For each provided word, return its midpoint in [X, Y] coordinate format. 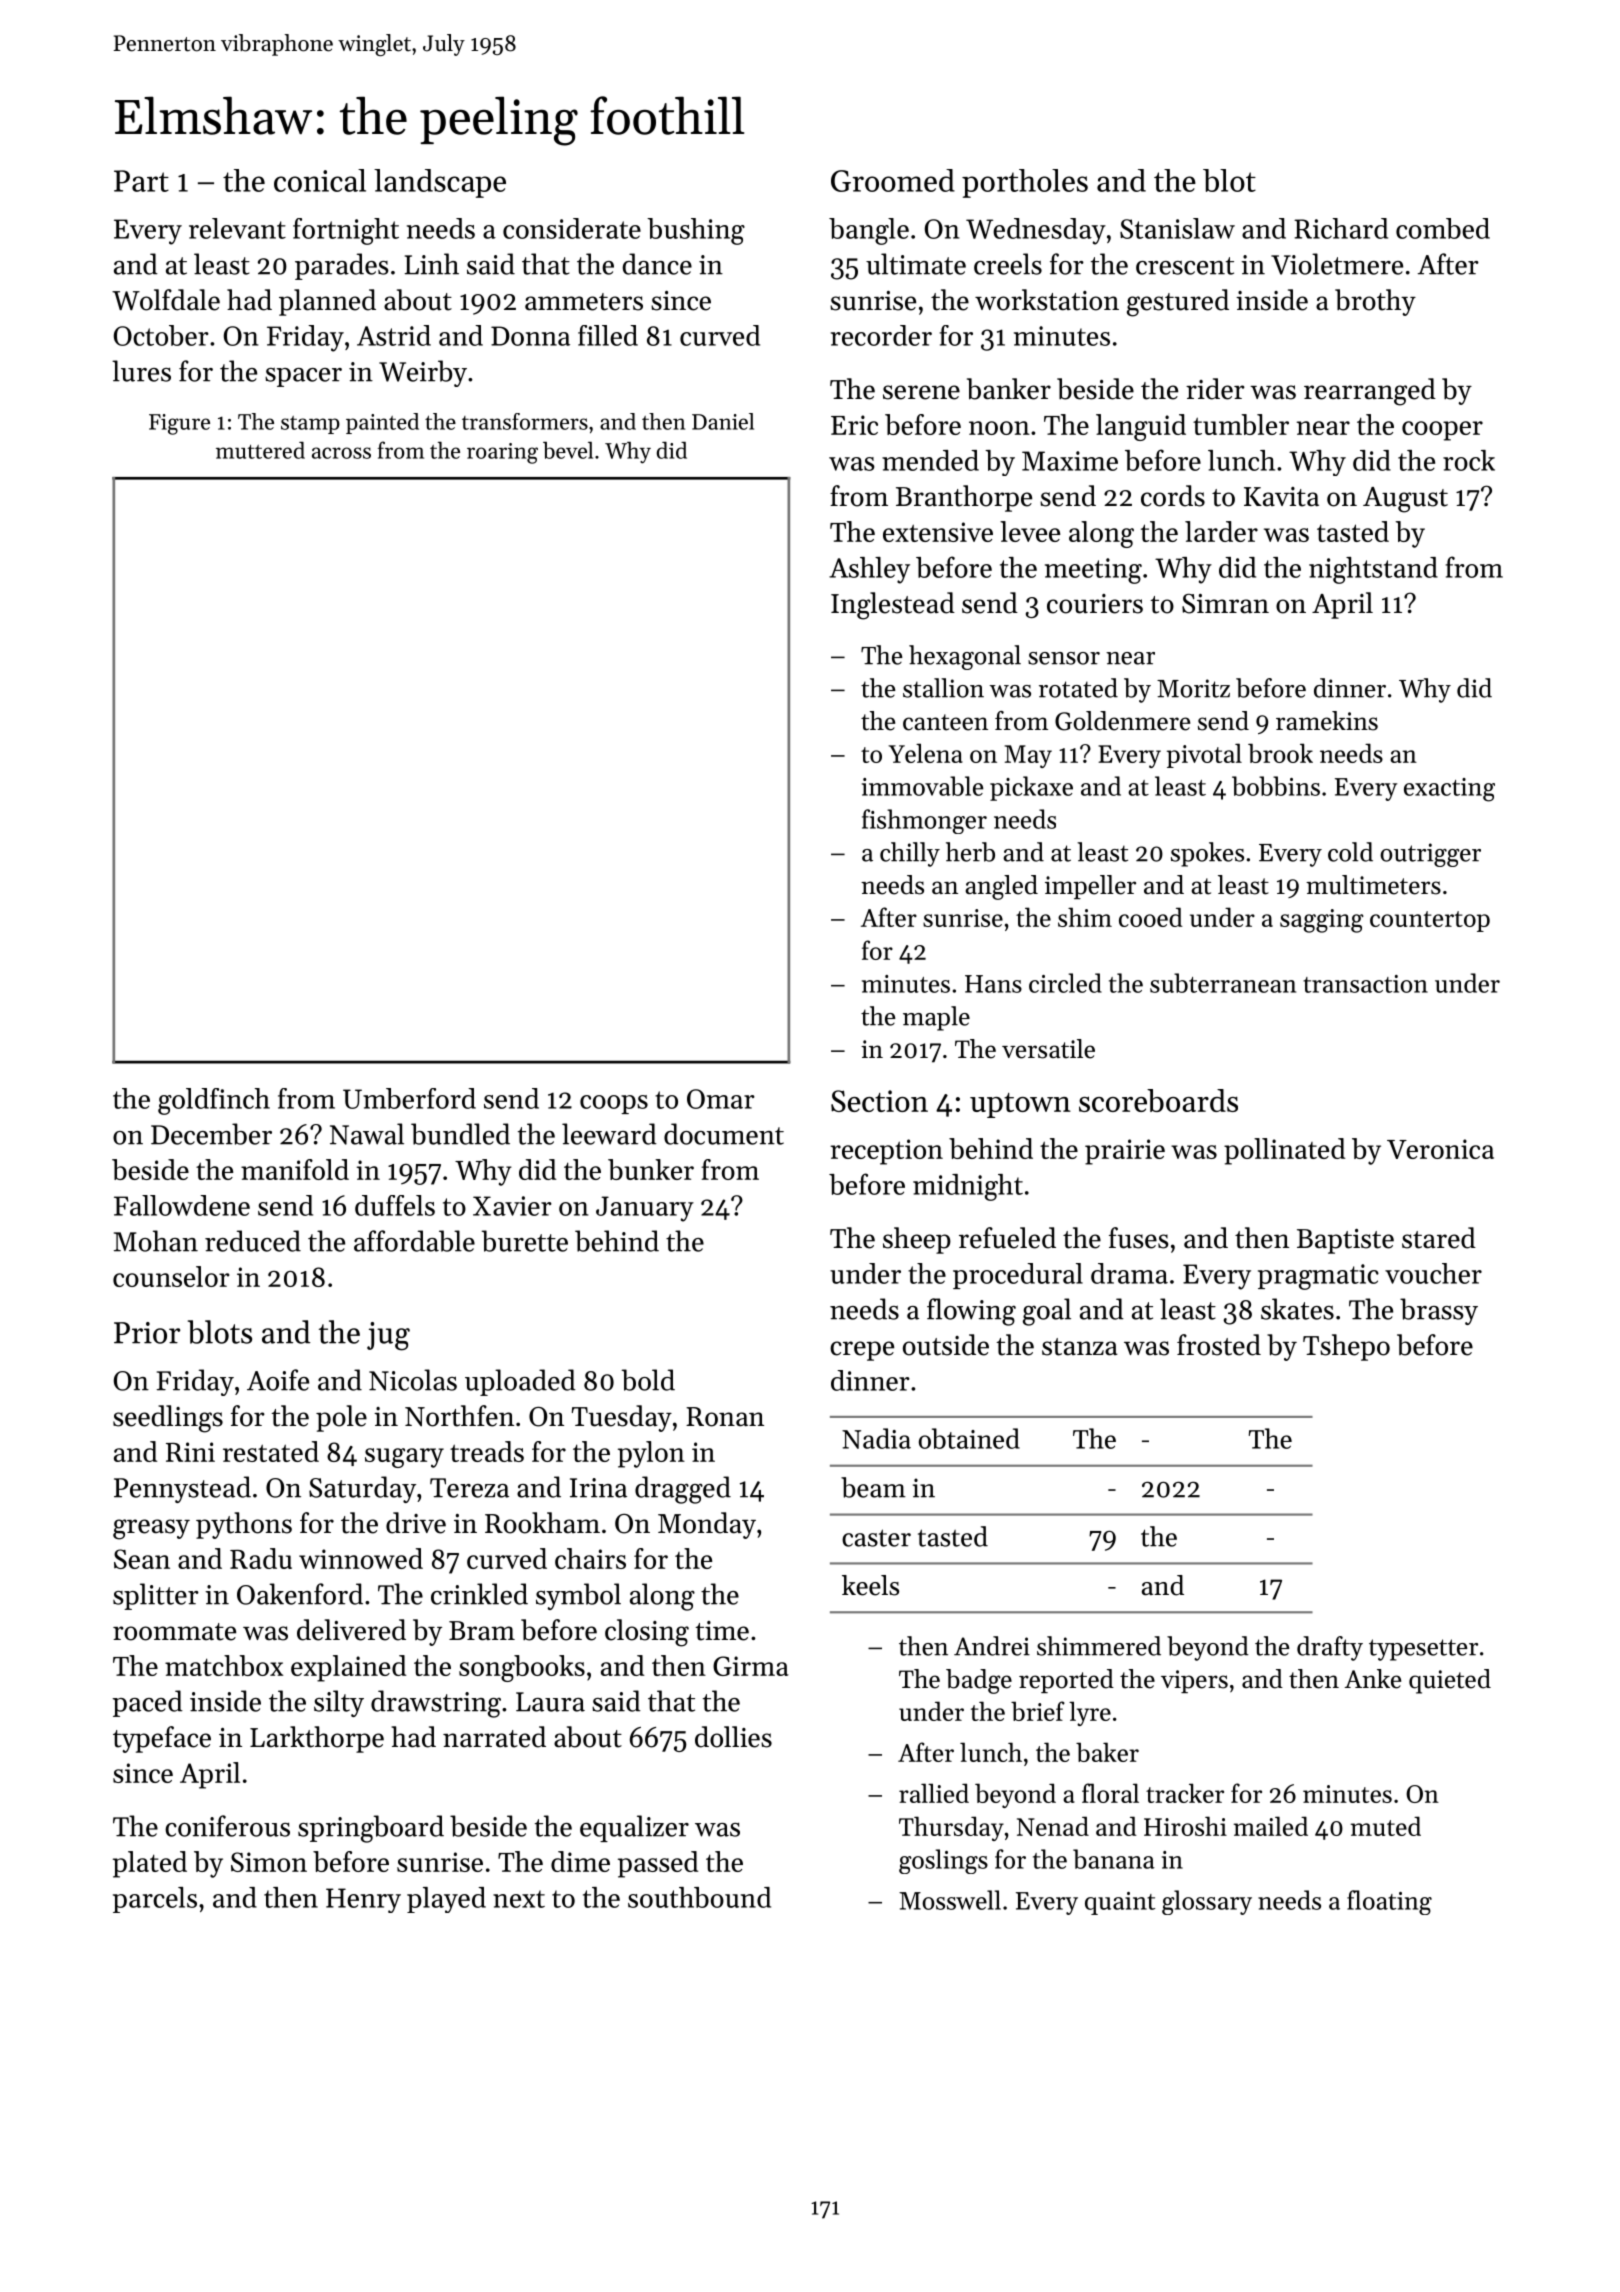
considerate [572, 228]
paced [148, 1703]
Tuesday [622, 1418]
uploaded [520, 1382]
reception [886, 1152]
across [341, 453]
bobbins [1276, 786]
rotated [1078, 688]
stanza [1080, 1347]
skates [1297, 1309]
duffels [395, 1205]
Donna [530, 336]
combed [1443, 228]
